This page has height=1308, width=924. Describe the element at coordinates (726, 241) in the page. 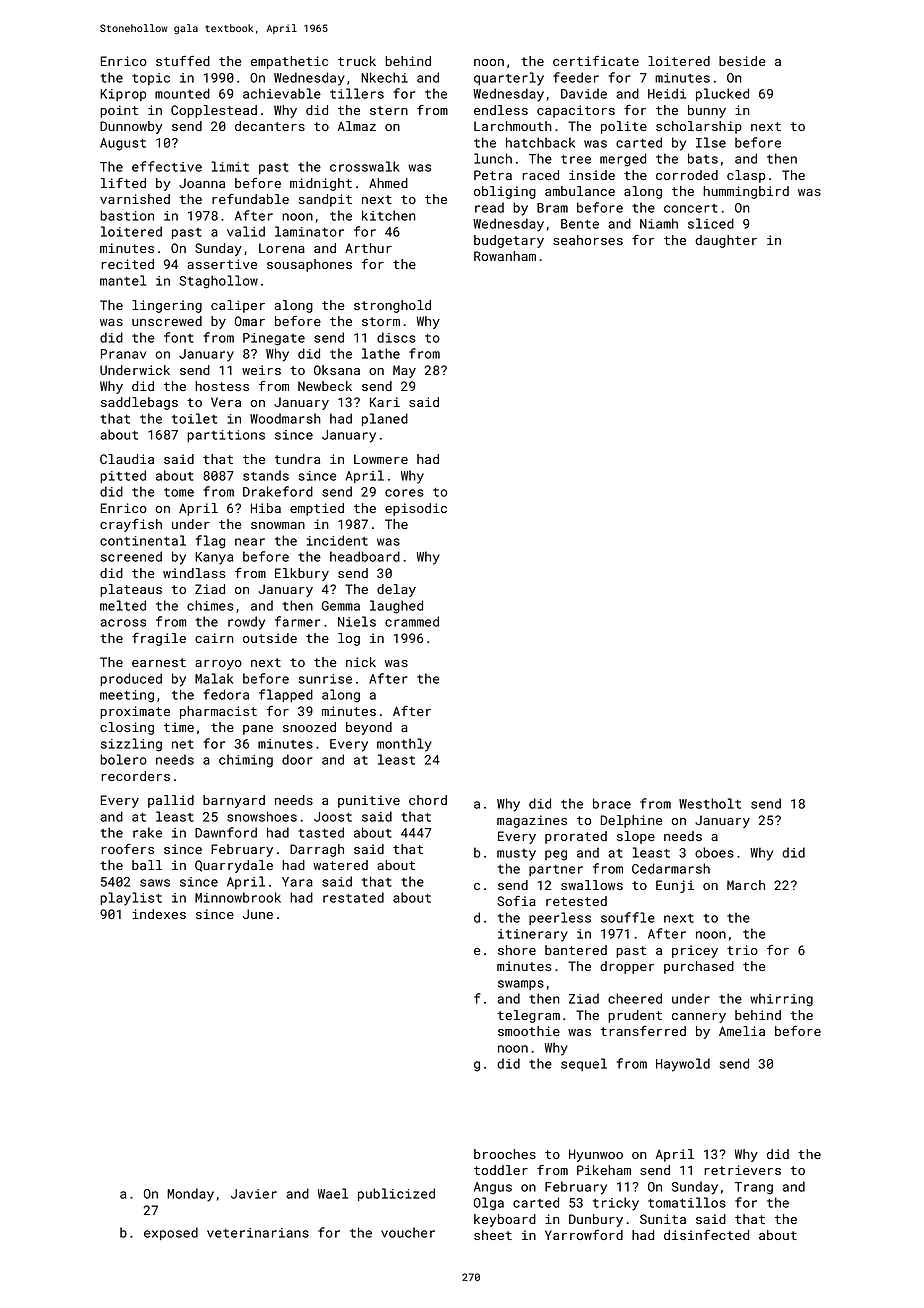

I see `daughter` at that location.
